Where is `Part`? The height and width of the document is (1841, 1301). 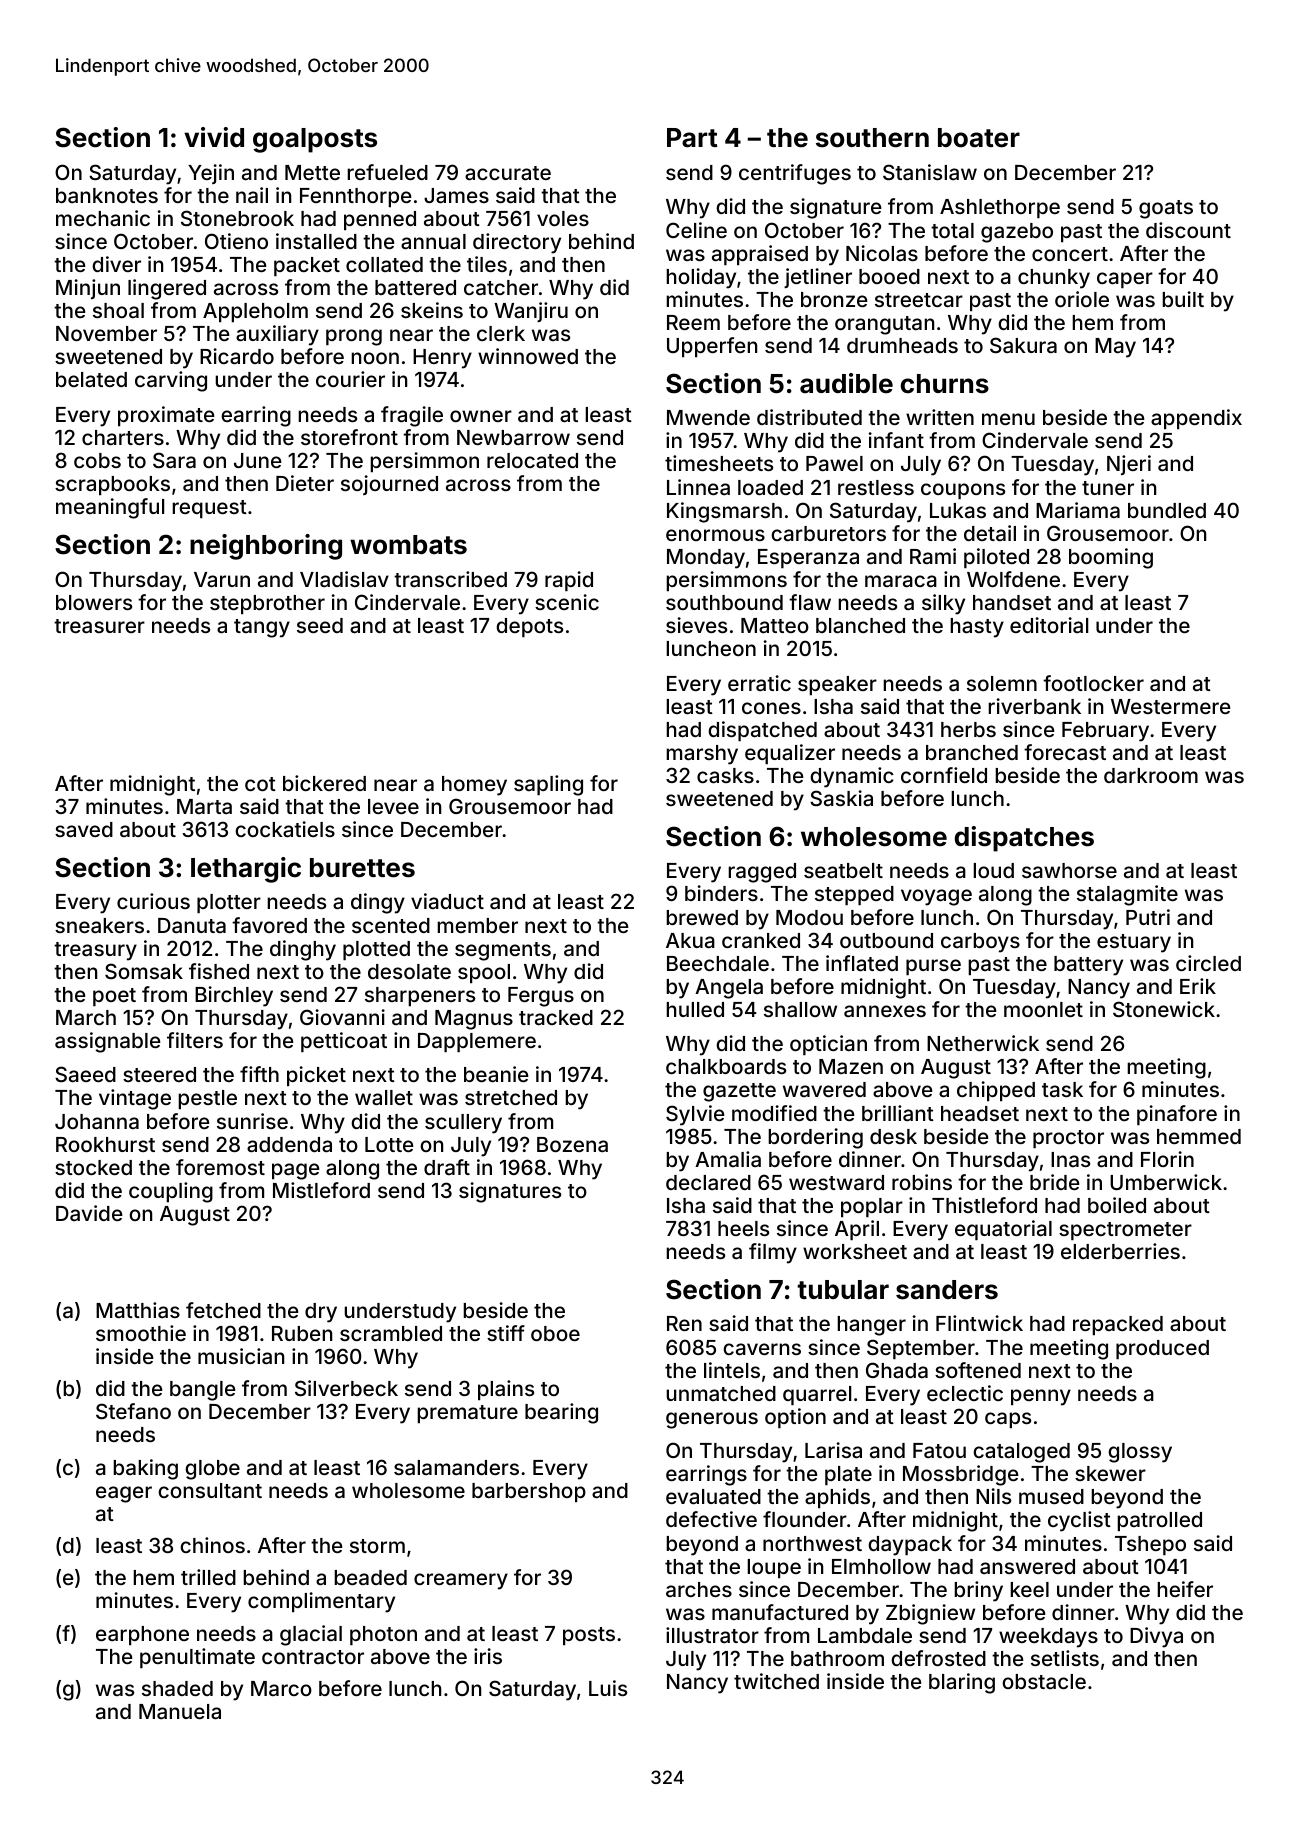
Part is located at coordinates (692, 138).
